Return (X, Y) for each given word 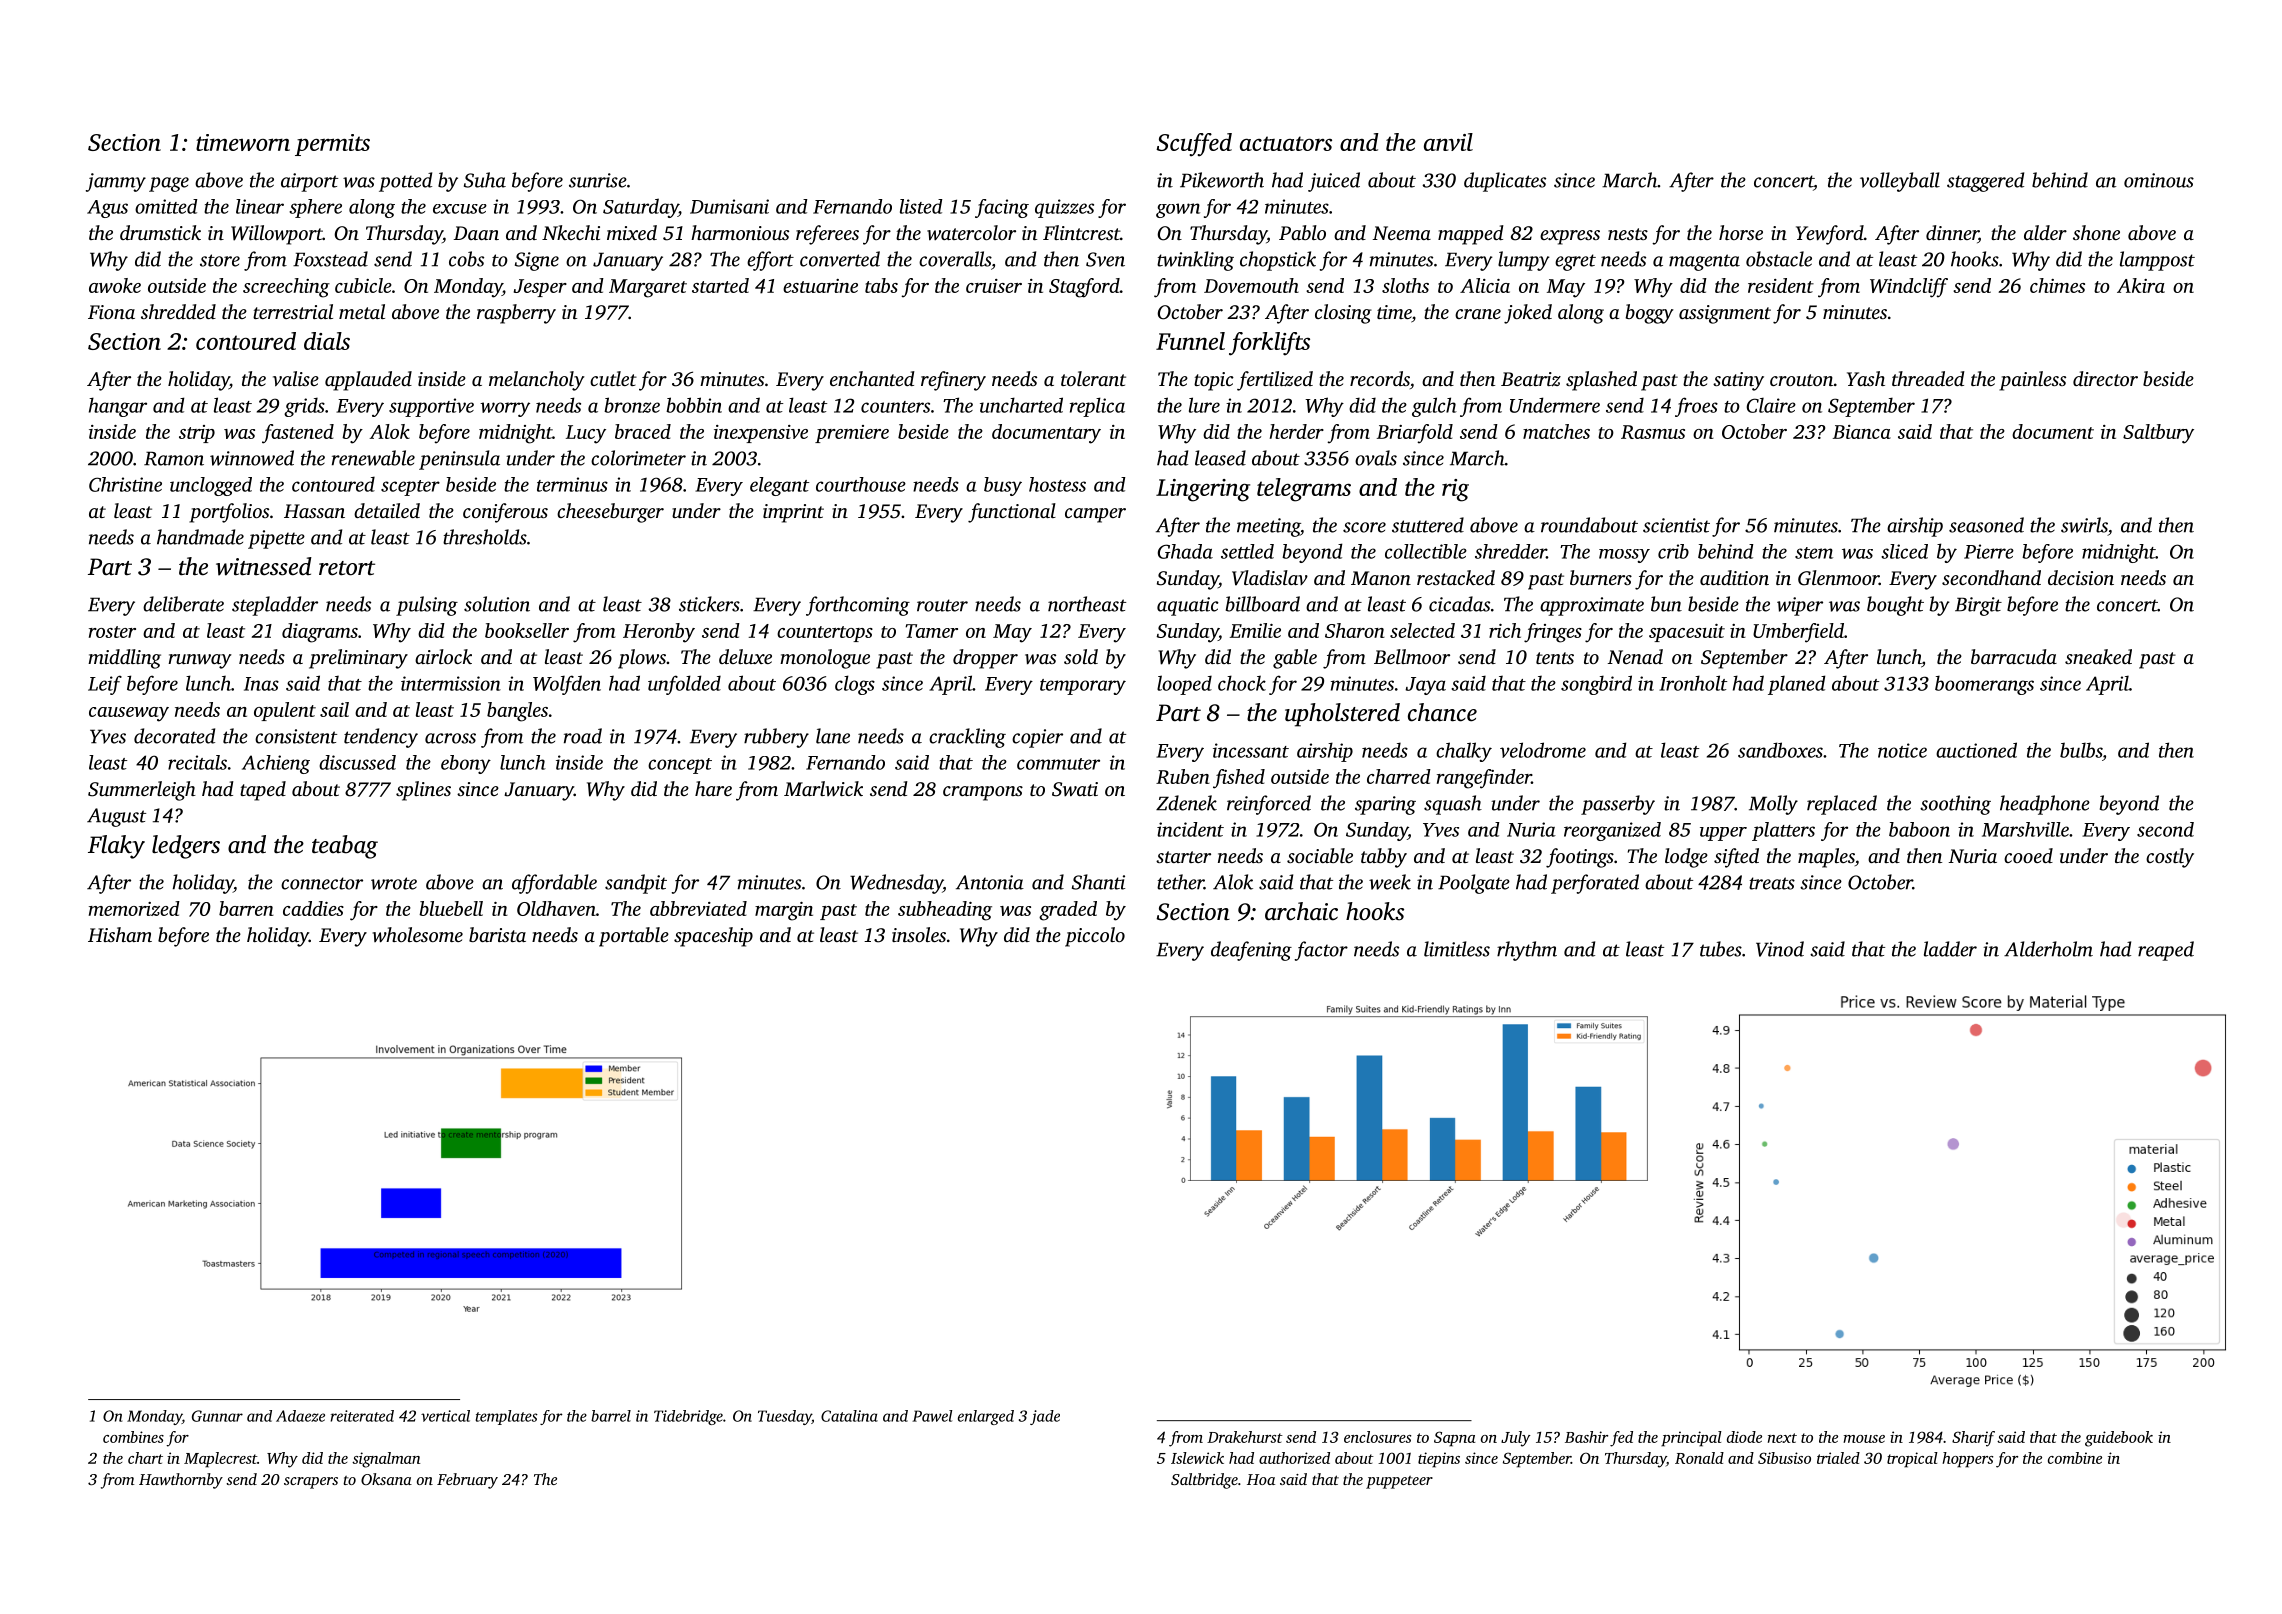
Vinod (1780, 949)
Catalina (849, 1416)
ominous (2159, 180)
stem (1814, 553)
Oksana (386, 1479)
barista (497, 934)
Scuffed (1194, 145)
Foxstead (330, 259)
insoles (919, 934)
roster (112, 632)
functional (1012, 513)
